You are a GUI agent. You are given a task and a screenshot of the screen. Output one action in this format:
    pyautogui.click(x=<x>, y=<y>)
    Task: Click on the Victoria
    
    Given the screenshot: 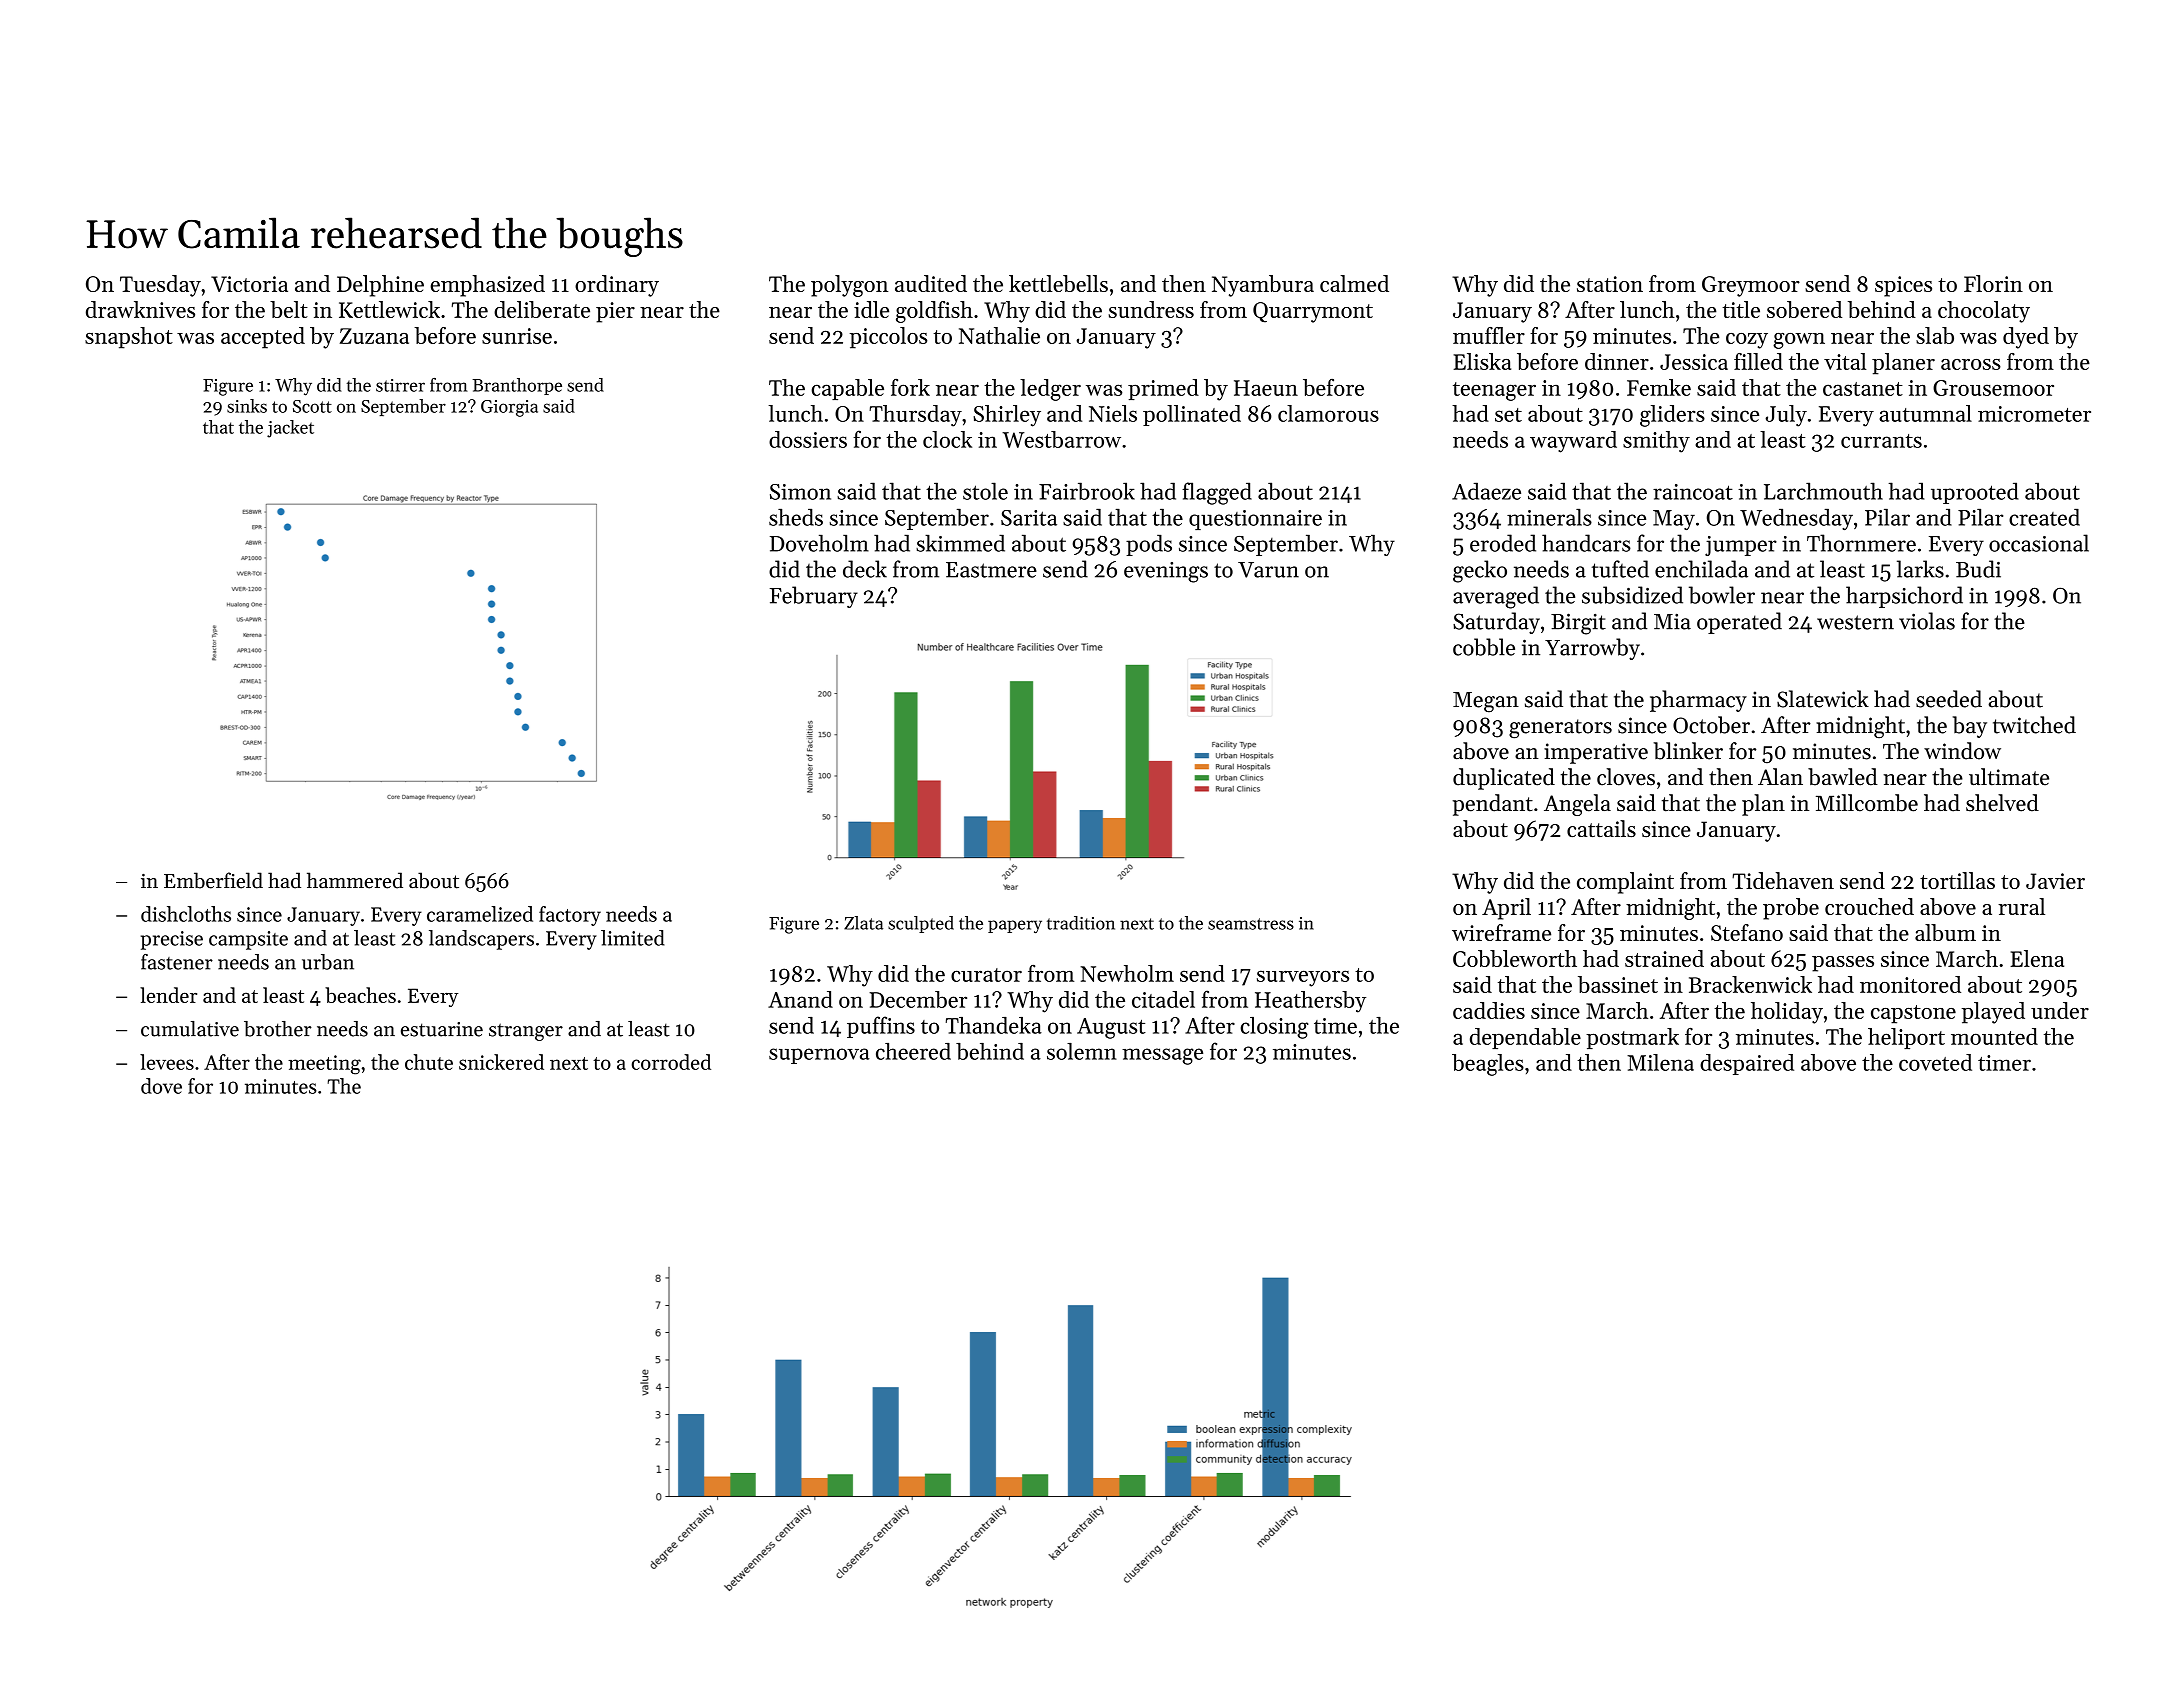 What is the action you would take?
    pyautogui.click(x=249, y=284)
